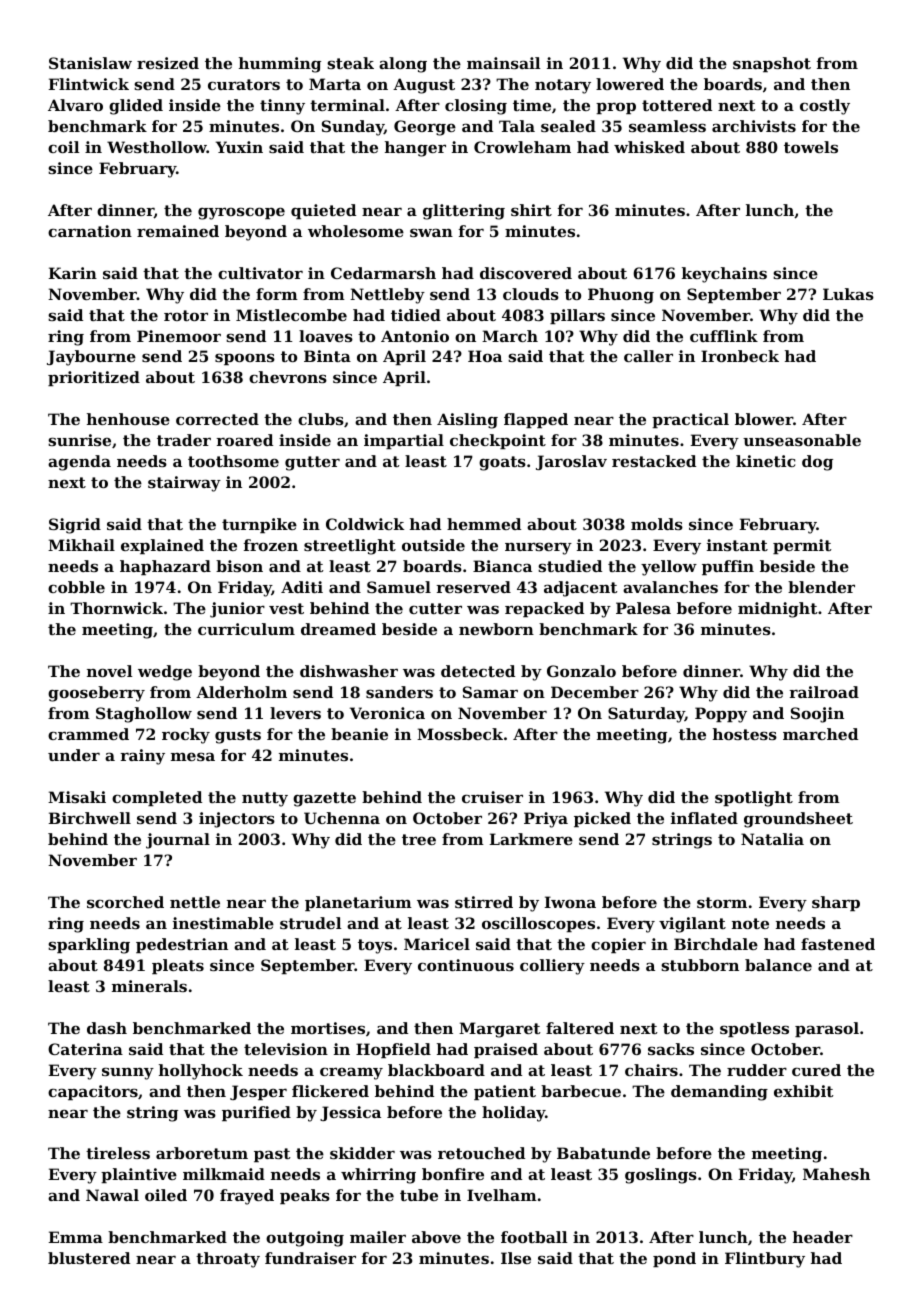  I want to click on keychains, so click(724, 275).
